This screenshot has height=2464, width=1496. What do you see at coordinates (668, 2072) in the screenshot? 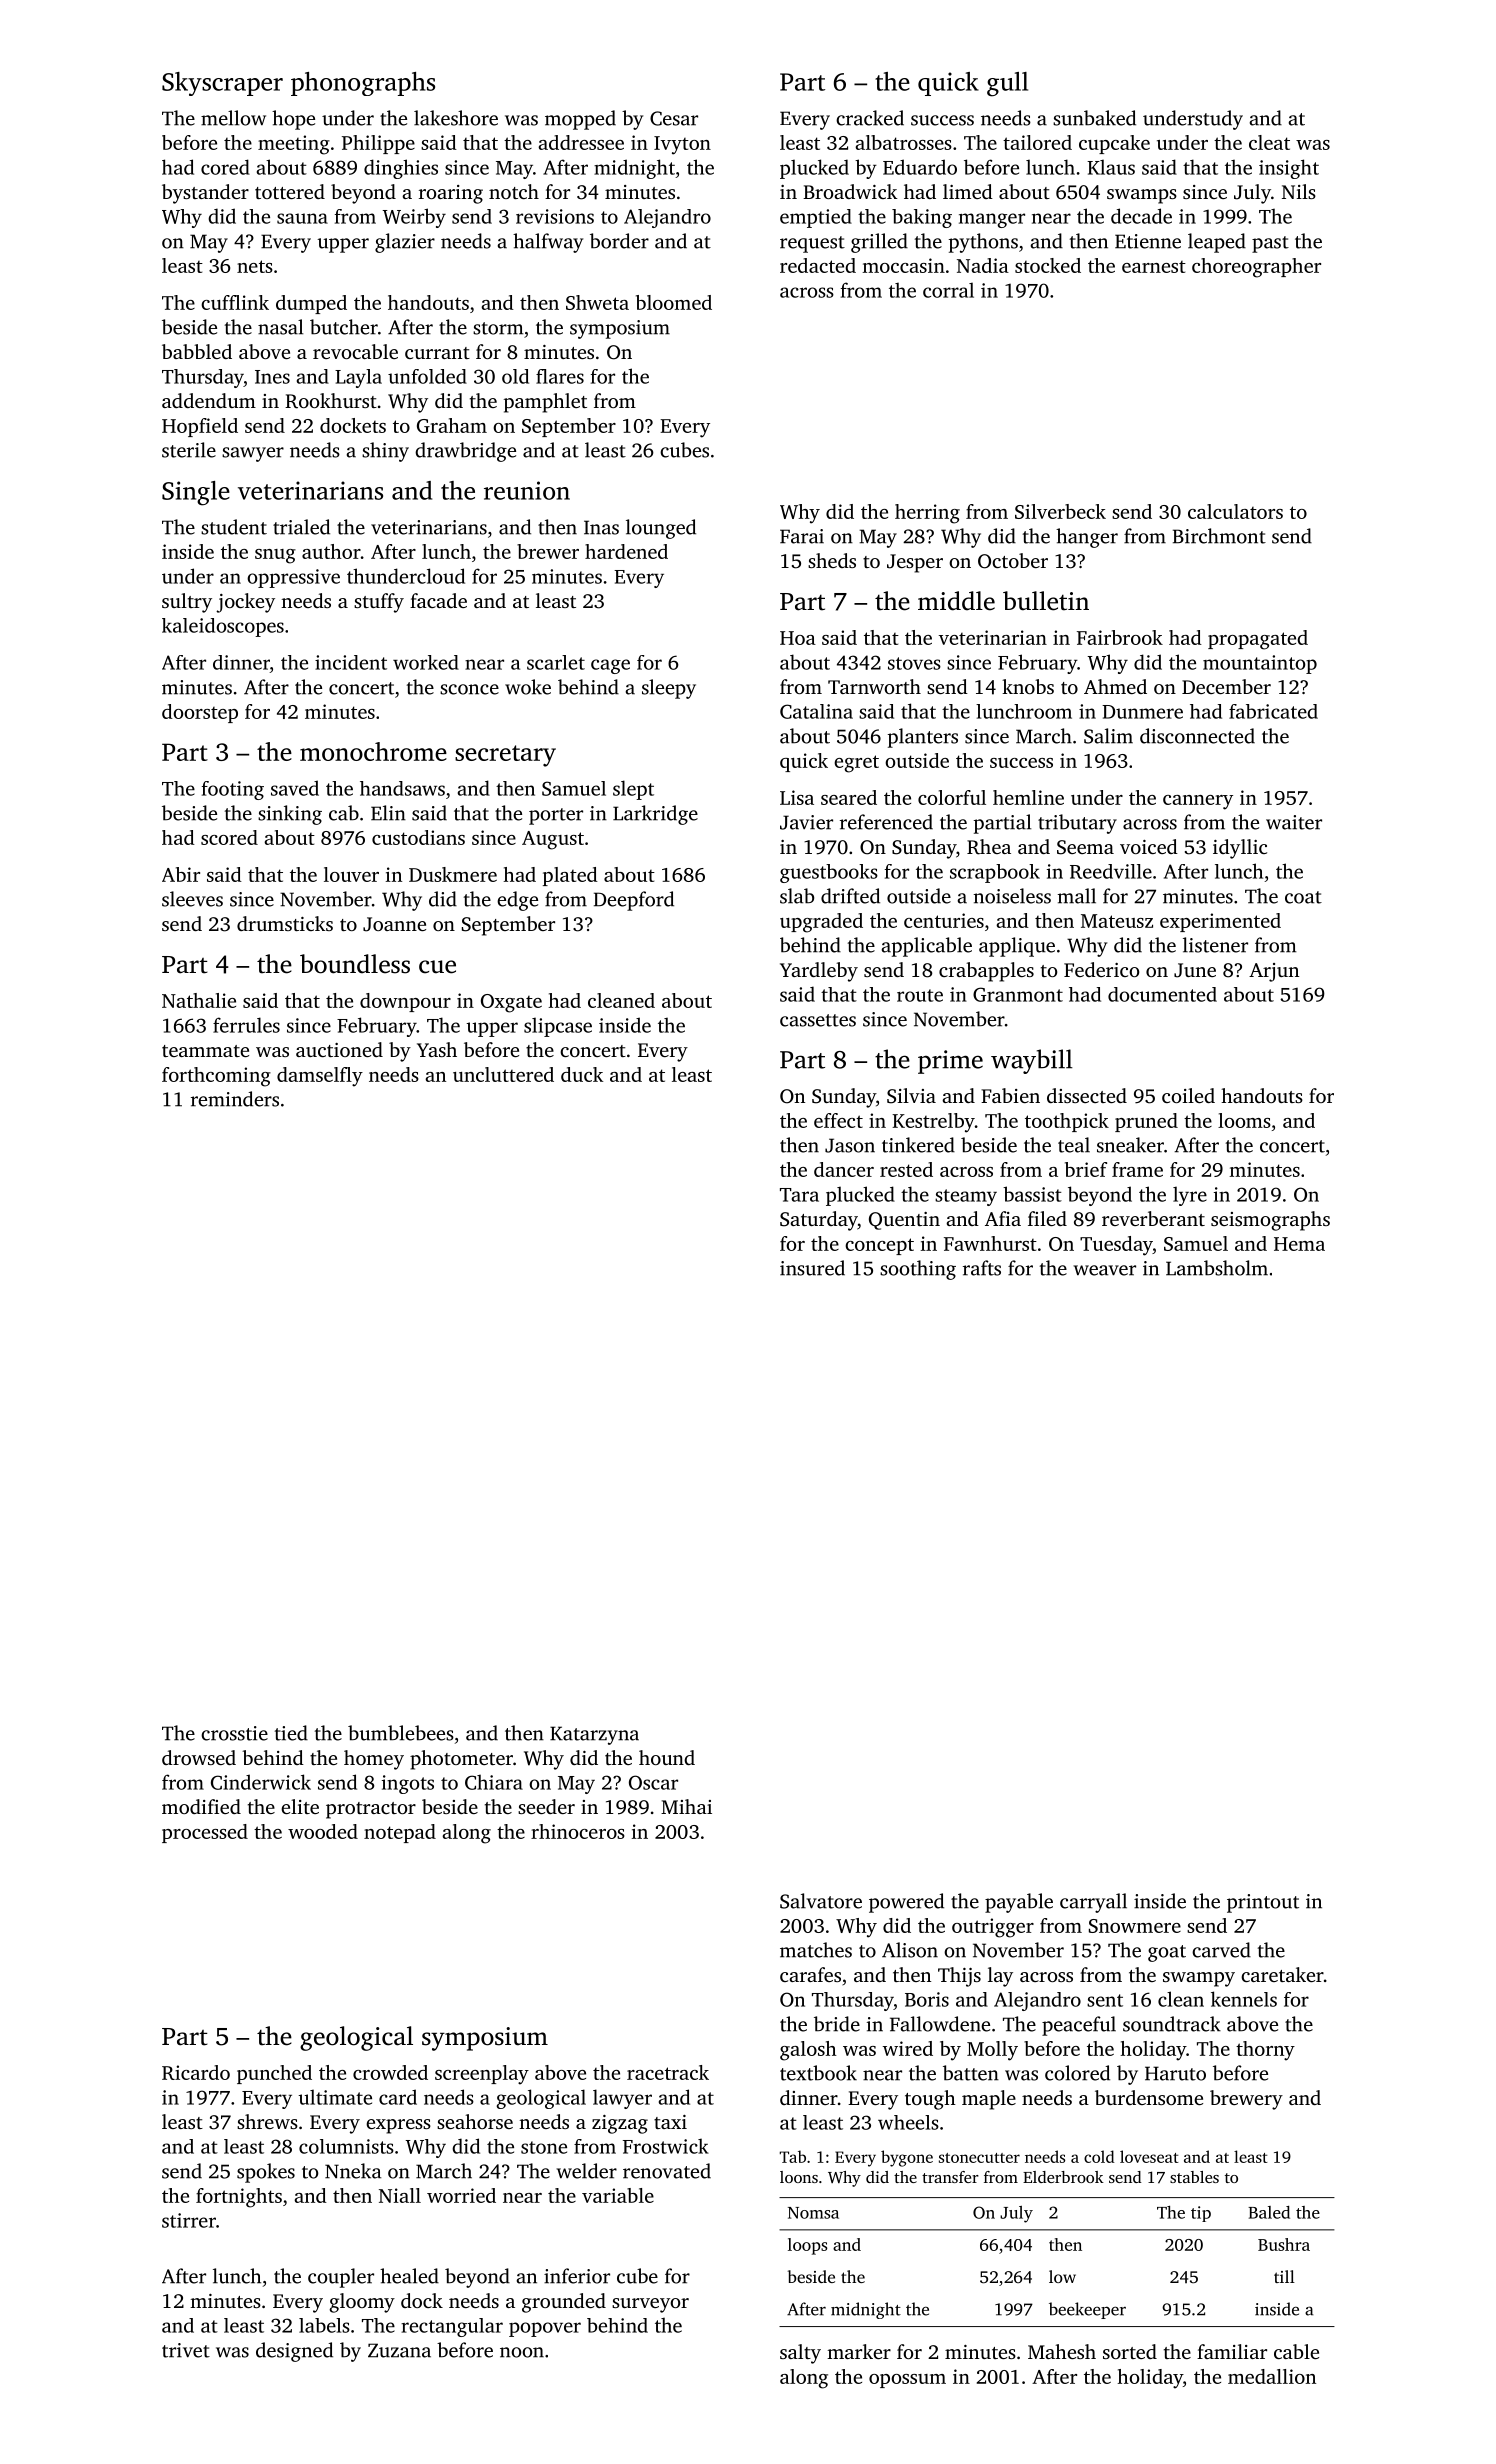
I see `racetrack` at bounding box center [668, 2072].
